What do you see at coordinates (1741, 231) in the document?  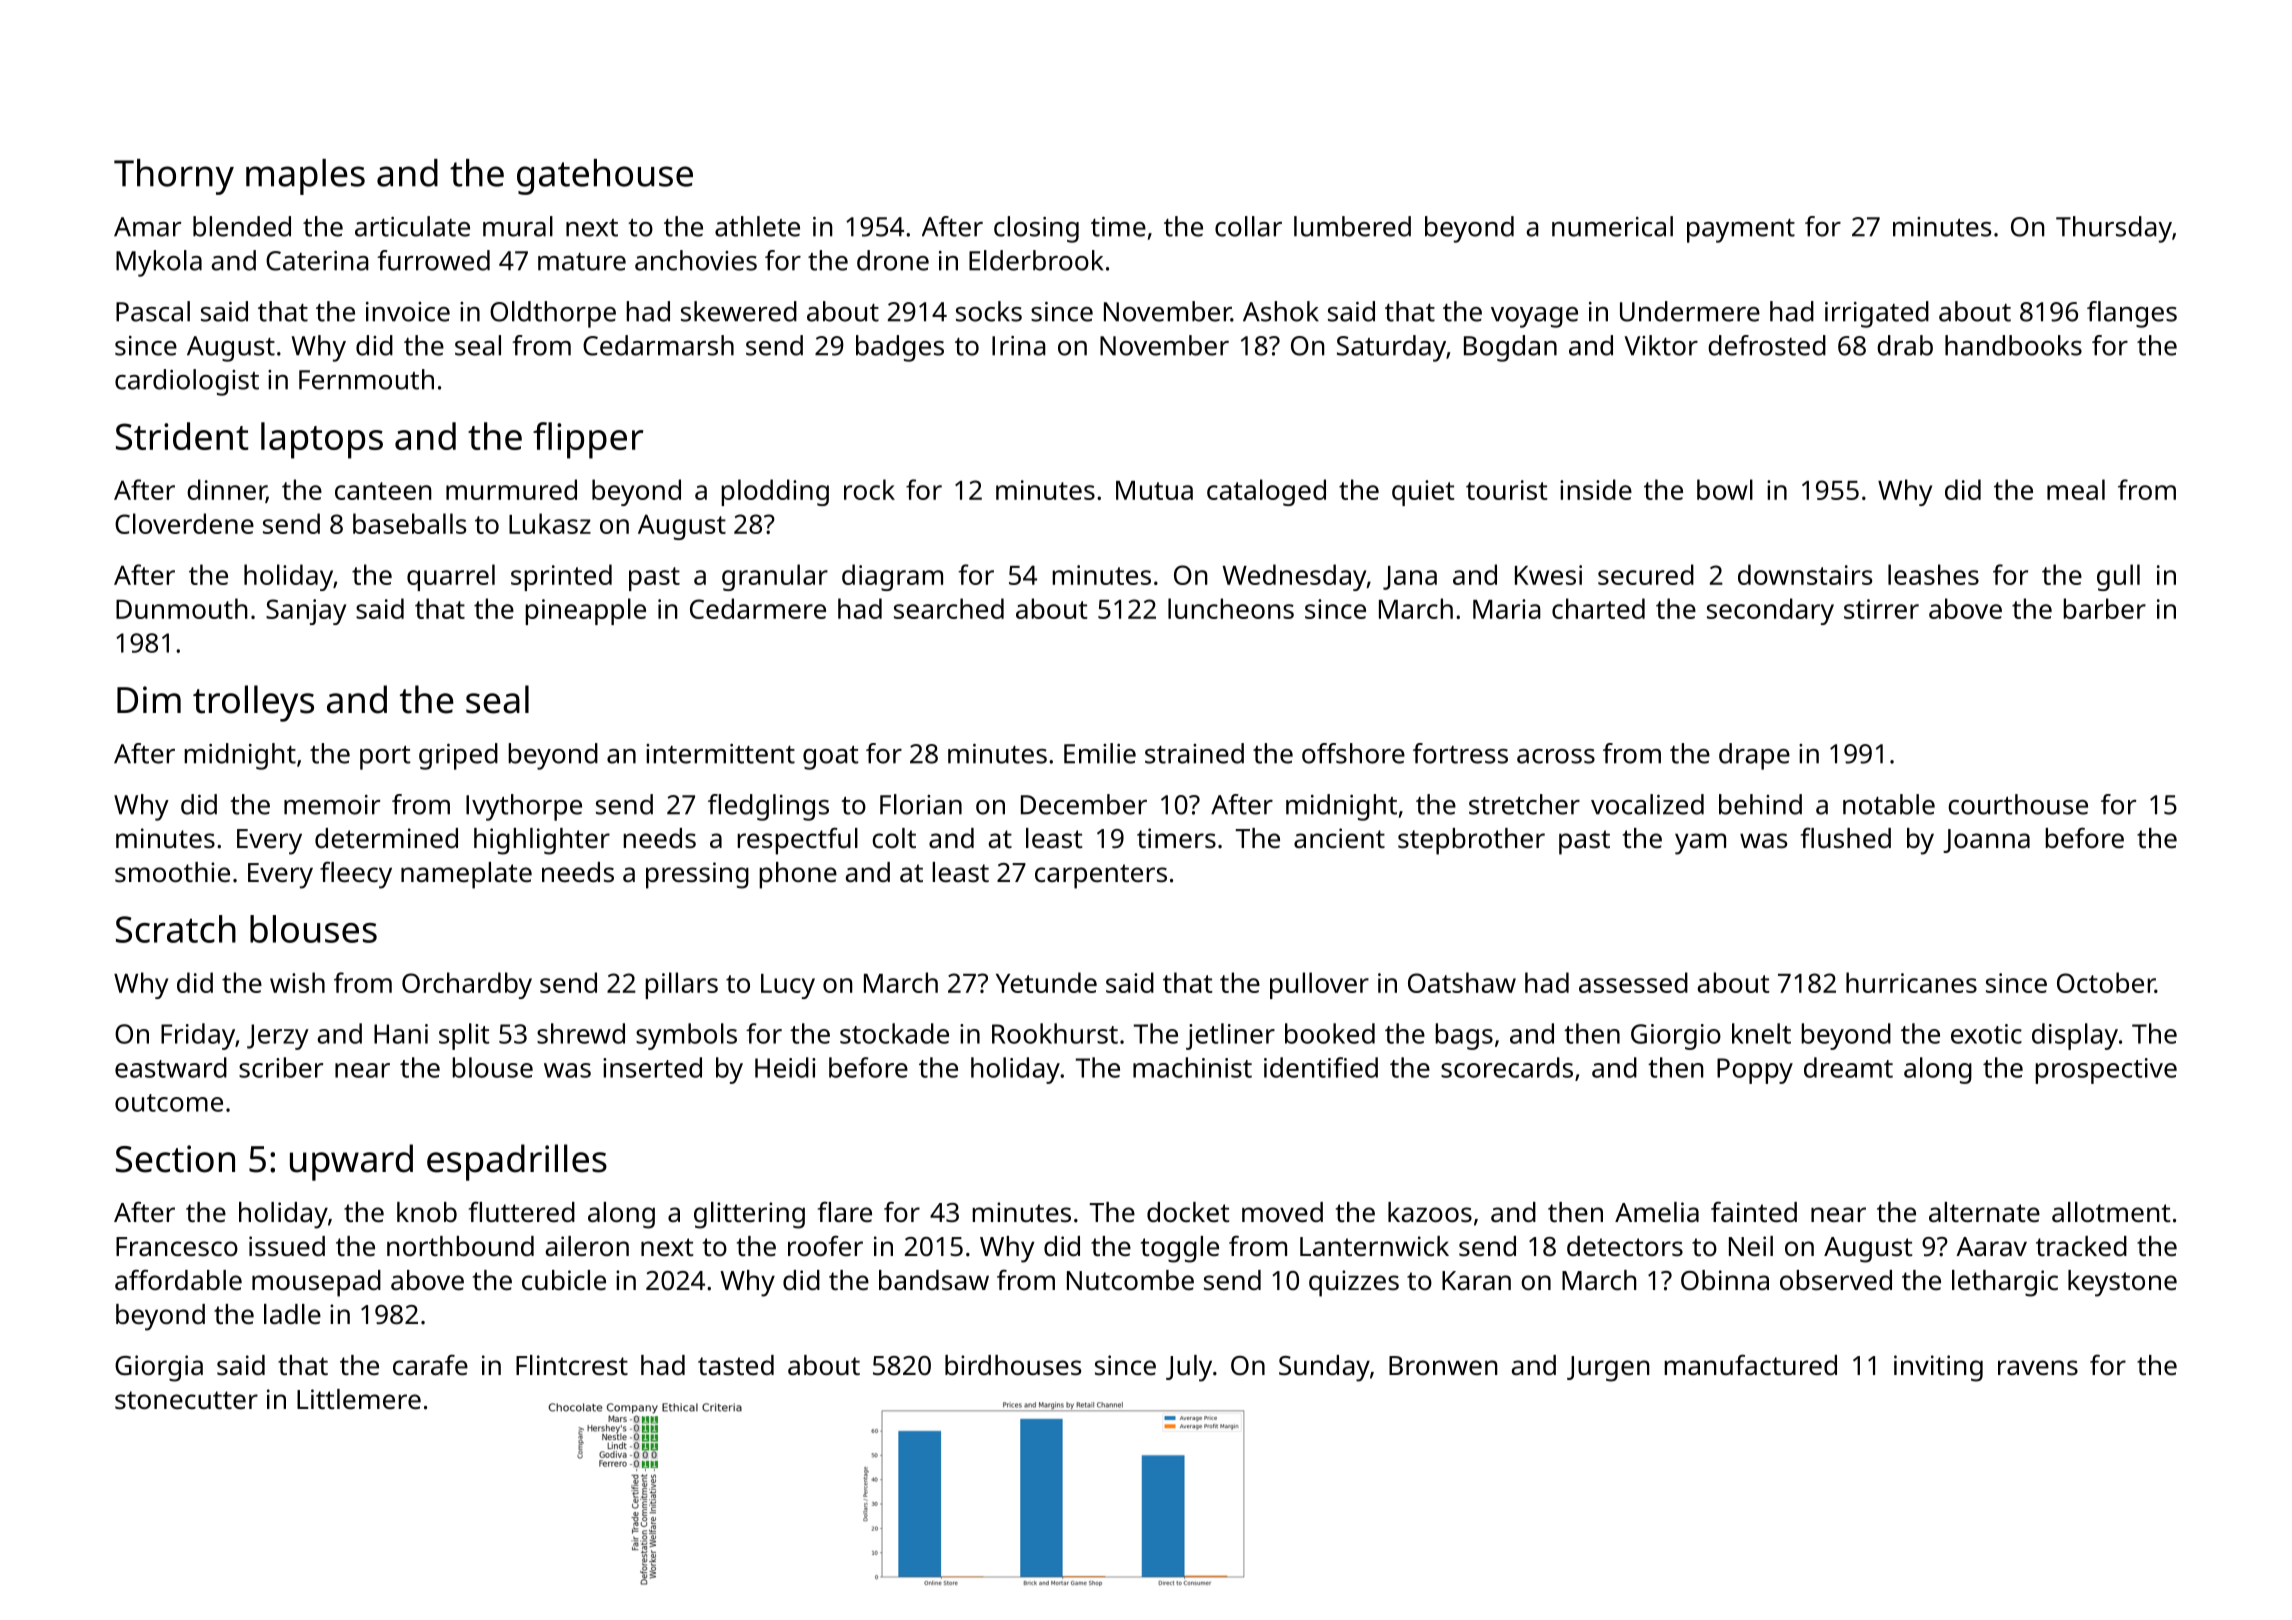 I see `payment` at bounding box center [1741, 231].
